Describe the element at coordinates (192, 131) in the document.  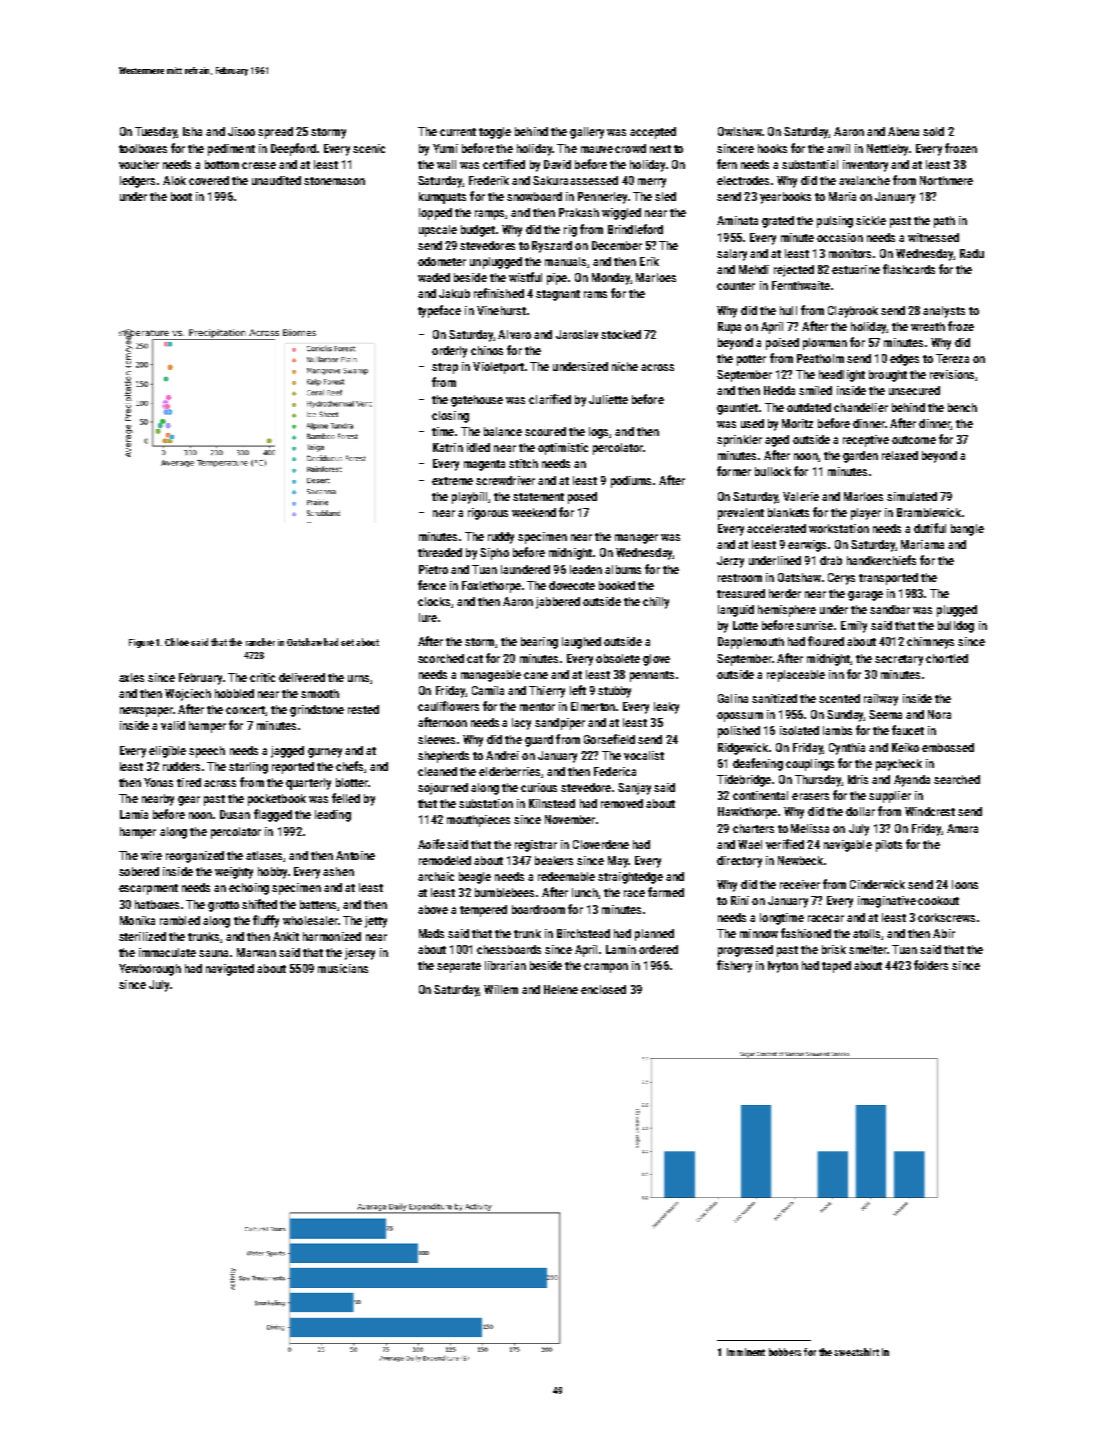
I see `Isha` at that location.
